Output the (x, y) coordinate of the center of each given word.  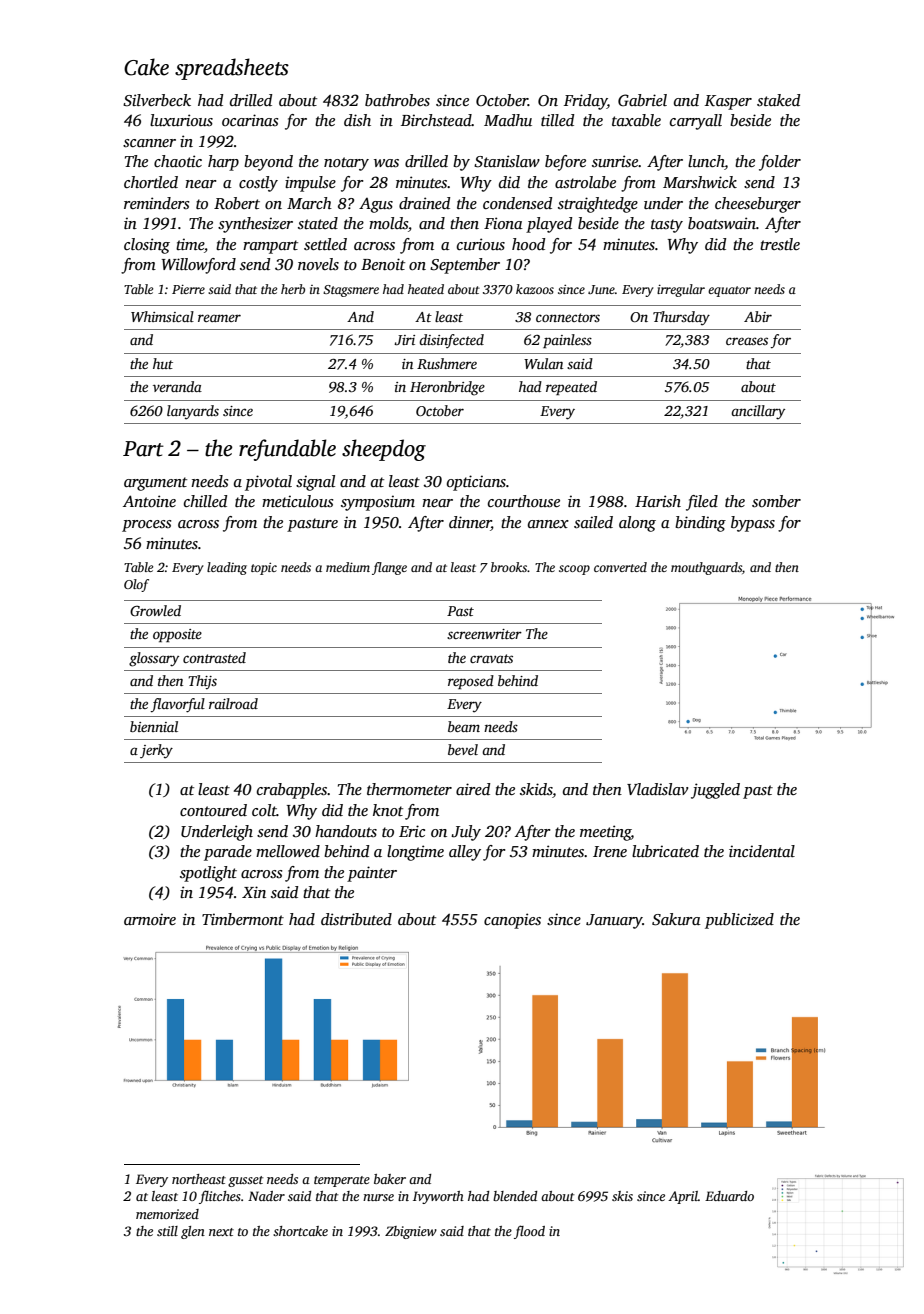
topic (264, 569)
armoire (150, 919)
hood (528, 244)
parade (228, 853)
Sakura (676, 919)
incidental (762, 851)
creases (747, 341)
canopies (512, 921)
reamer (219, 318)
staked (778, 100)
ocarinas (250, 120)
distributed (356, 919)
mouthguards (706, 568)
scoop (574, 570)
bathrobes (397, 100)
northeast (199, 1179)
